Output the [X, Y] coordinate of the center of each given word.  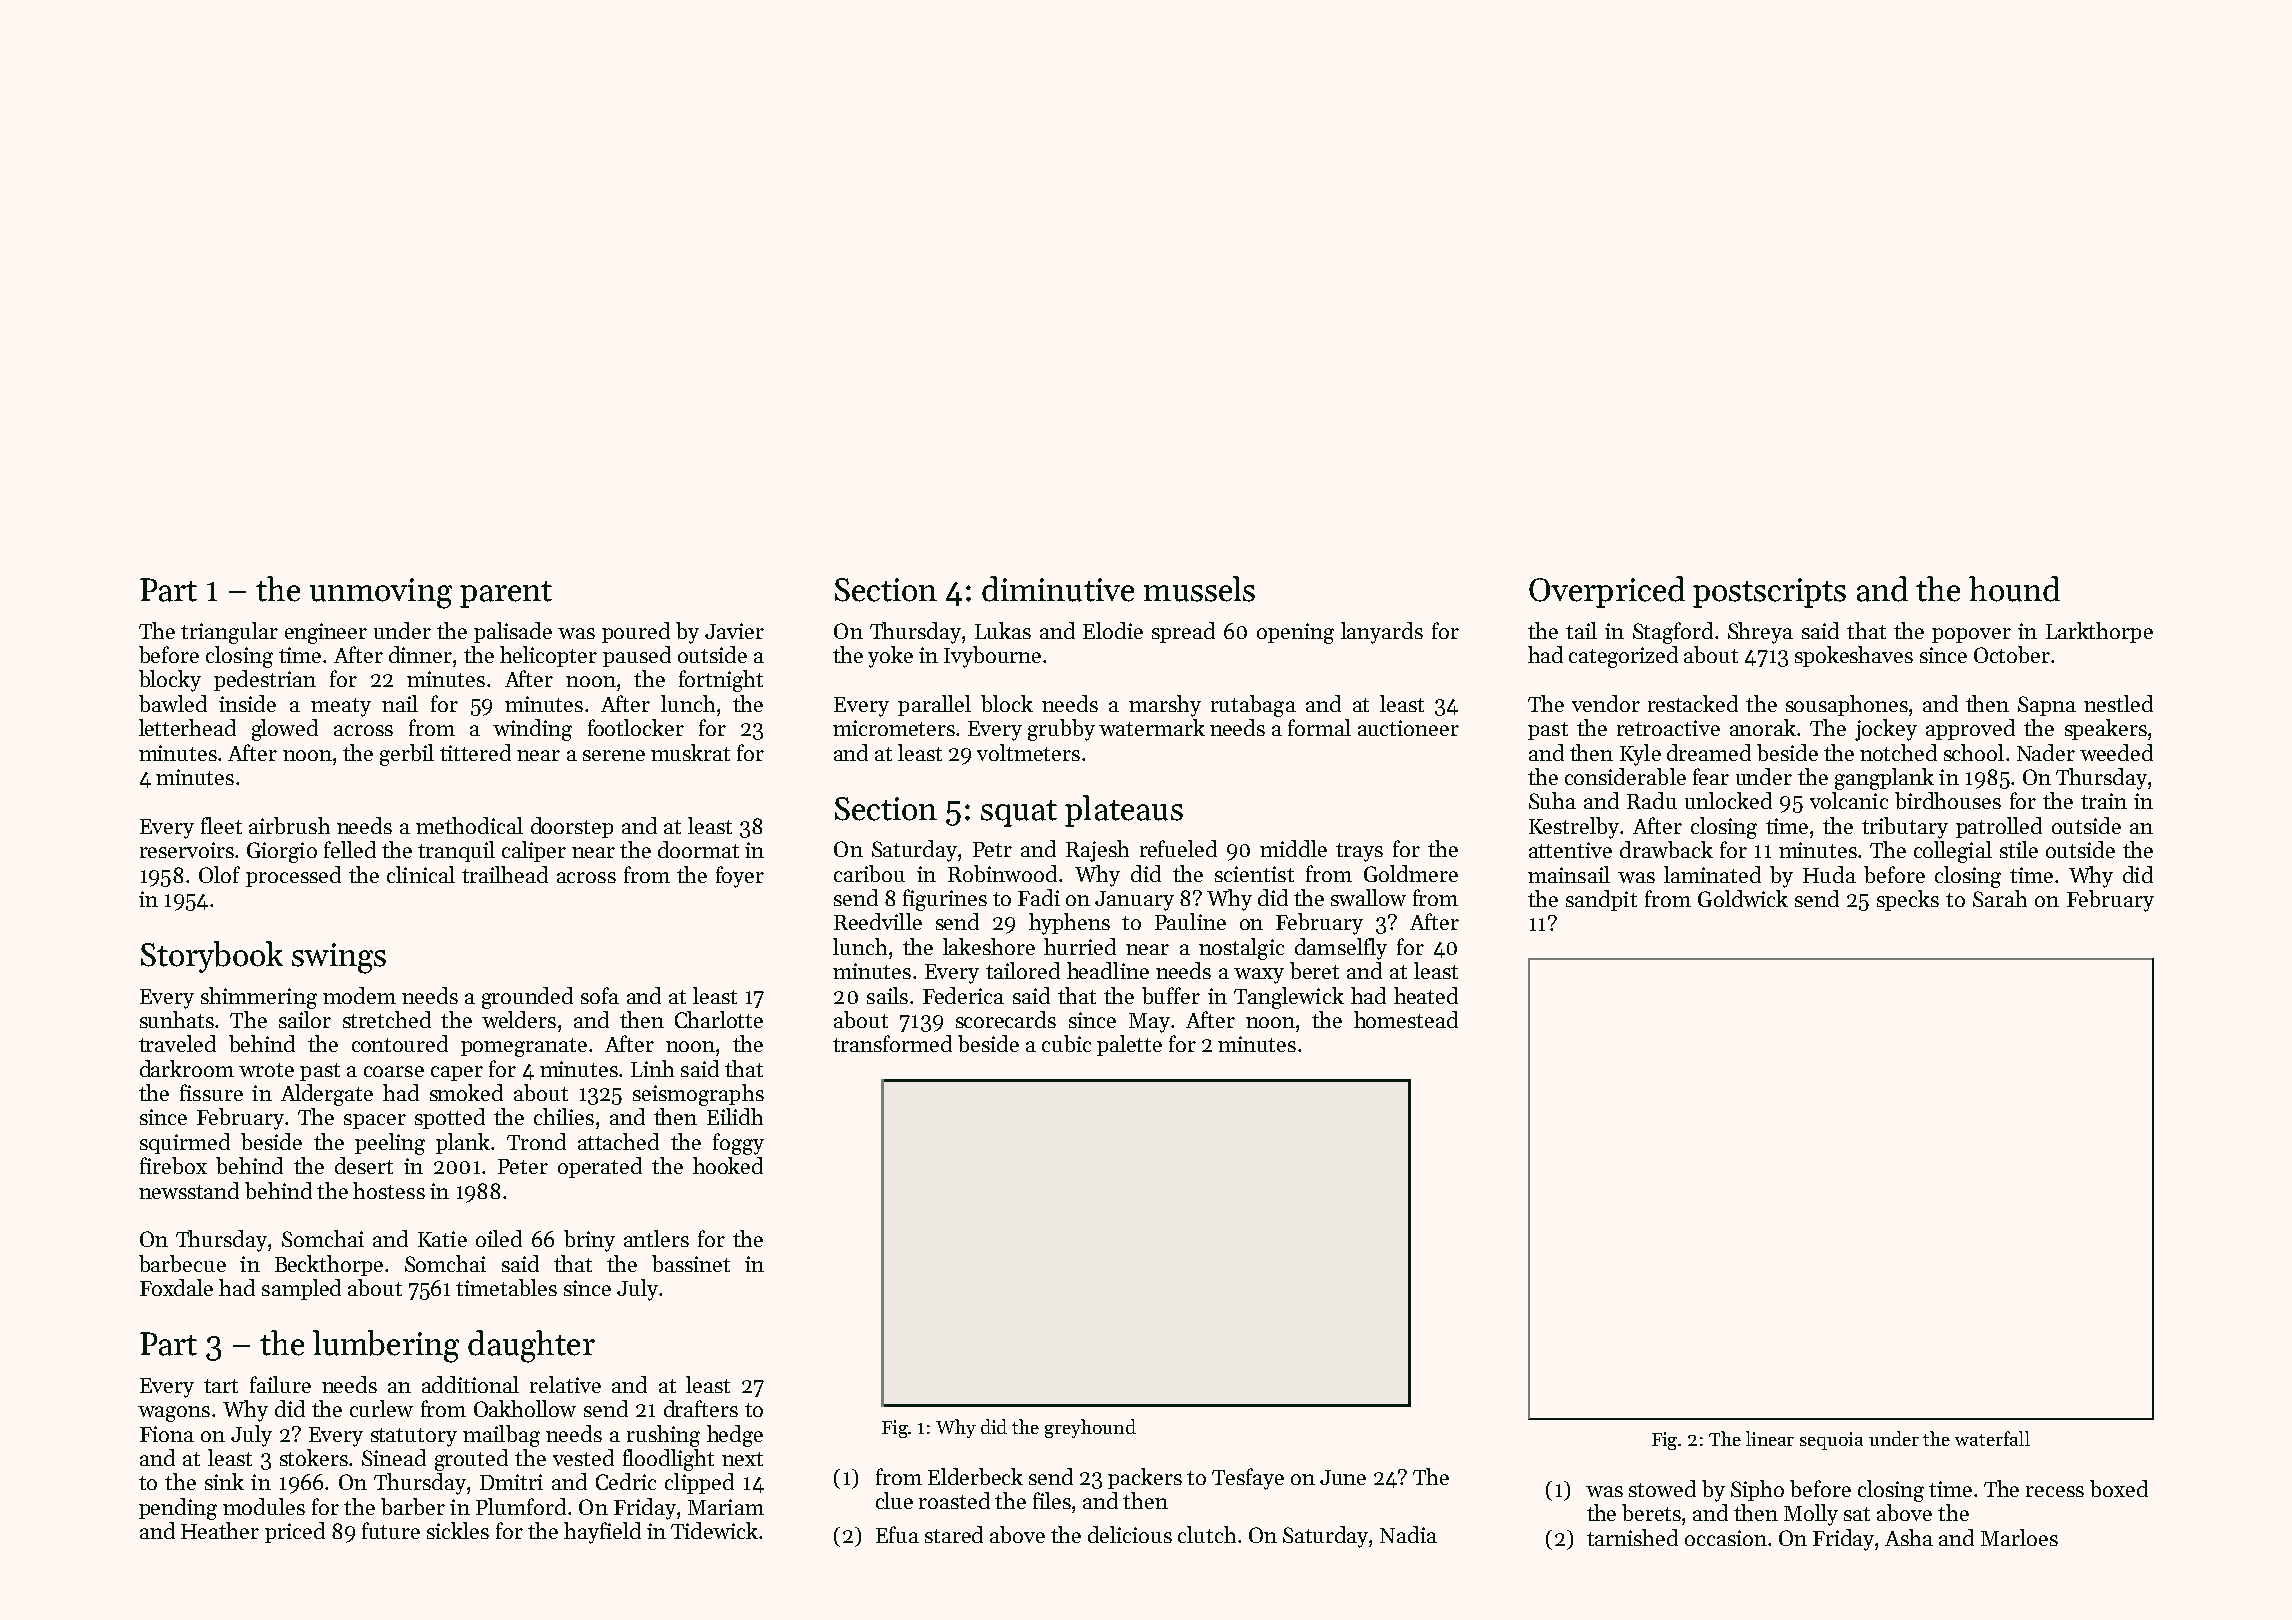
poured [636, 632]
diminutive [1058, 589]
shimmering [259, 998]
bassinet [691, 1263]
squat [1019, 813]
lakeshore [989, 946]
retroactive [1668, 728]
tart [221, 1386]
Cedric [626, 1481]
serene [614, 755]
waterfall [1992, 1438]
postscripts [1769, 593]
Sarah [2000, 898]
